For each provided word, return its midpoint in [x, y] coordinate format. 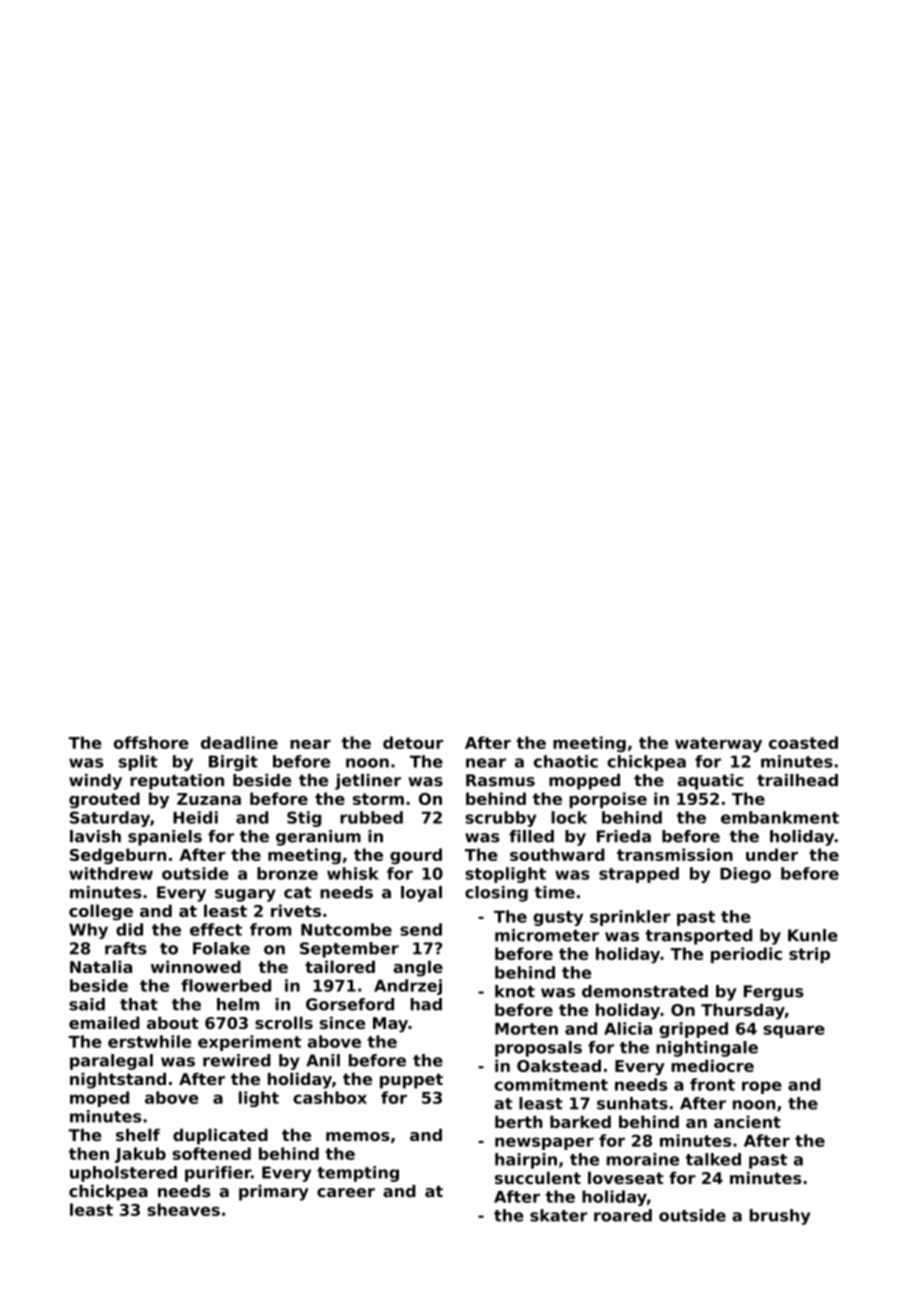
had [426, 1004]
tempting [358, 1174]
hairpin [526, 1161]
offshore [151, 742]
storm [378, 799]
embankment [780, 817]
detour [413, 742]
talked [713, 1159]
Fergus [774, 993]
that [139, 1004]
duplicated [220, 1137]
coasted [803, 742]
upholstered [123, 1174]
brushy [780, 1217]
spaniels [165, 838]
